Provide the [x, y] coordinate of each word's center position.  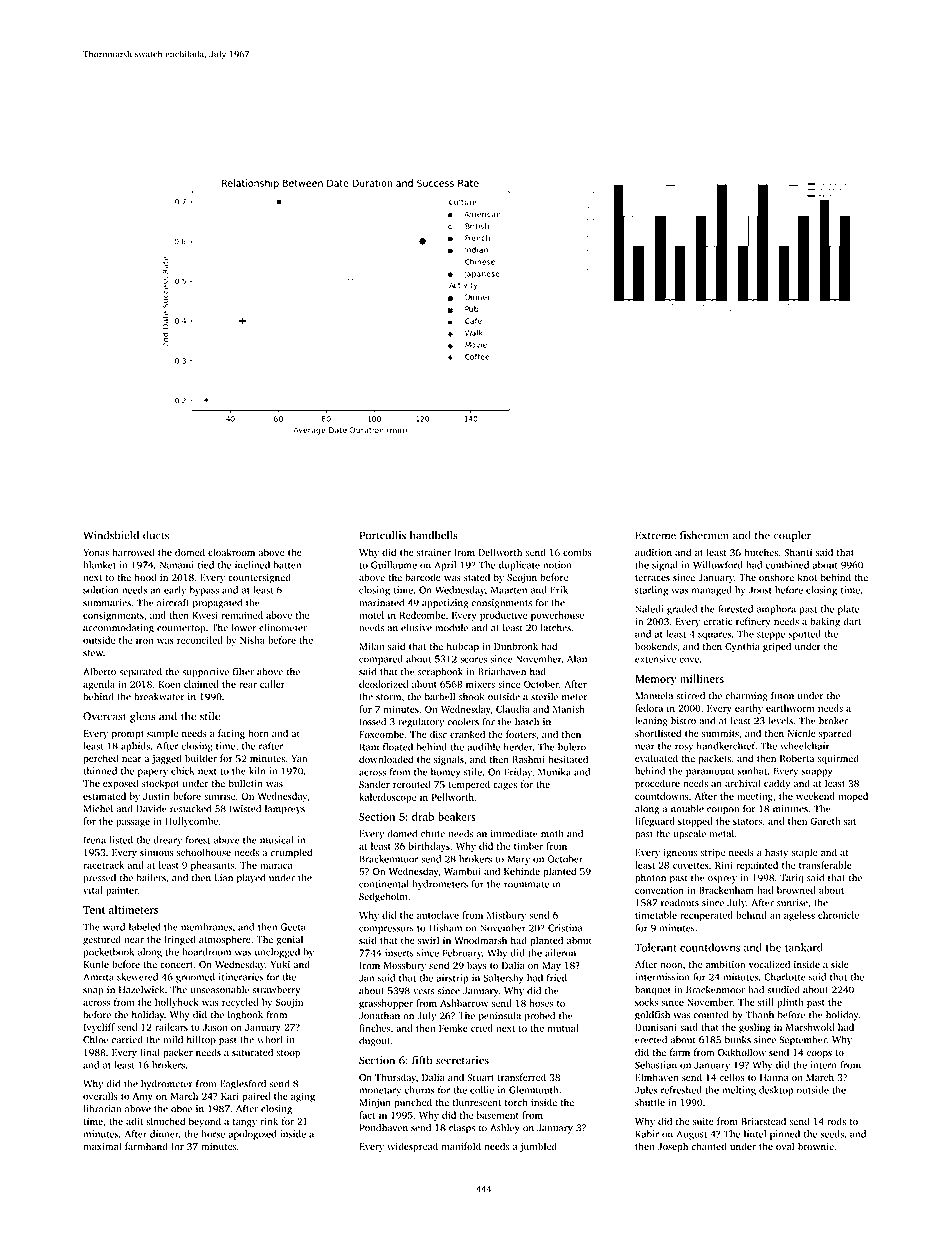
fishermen [704, 535]
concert [176, 965]
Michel [98, 809]
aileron [560, 953]
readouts [680, 903]
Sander [374, 784]
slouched [165, 1121]
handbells [433, 535]
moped [853, 797]
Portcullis [382, 535]
